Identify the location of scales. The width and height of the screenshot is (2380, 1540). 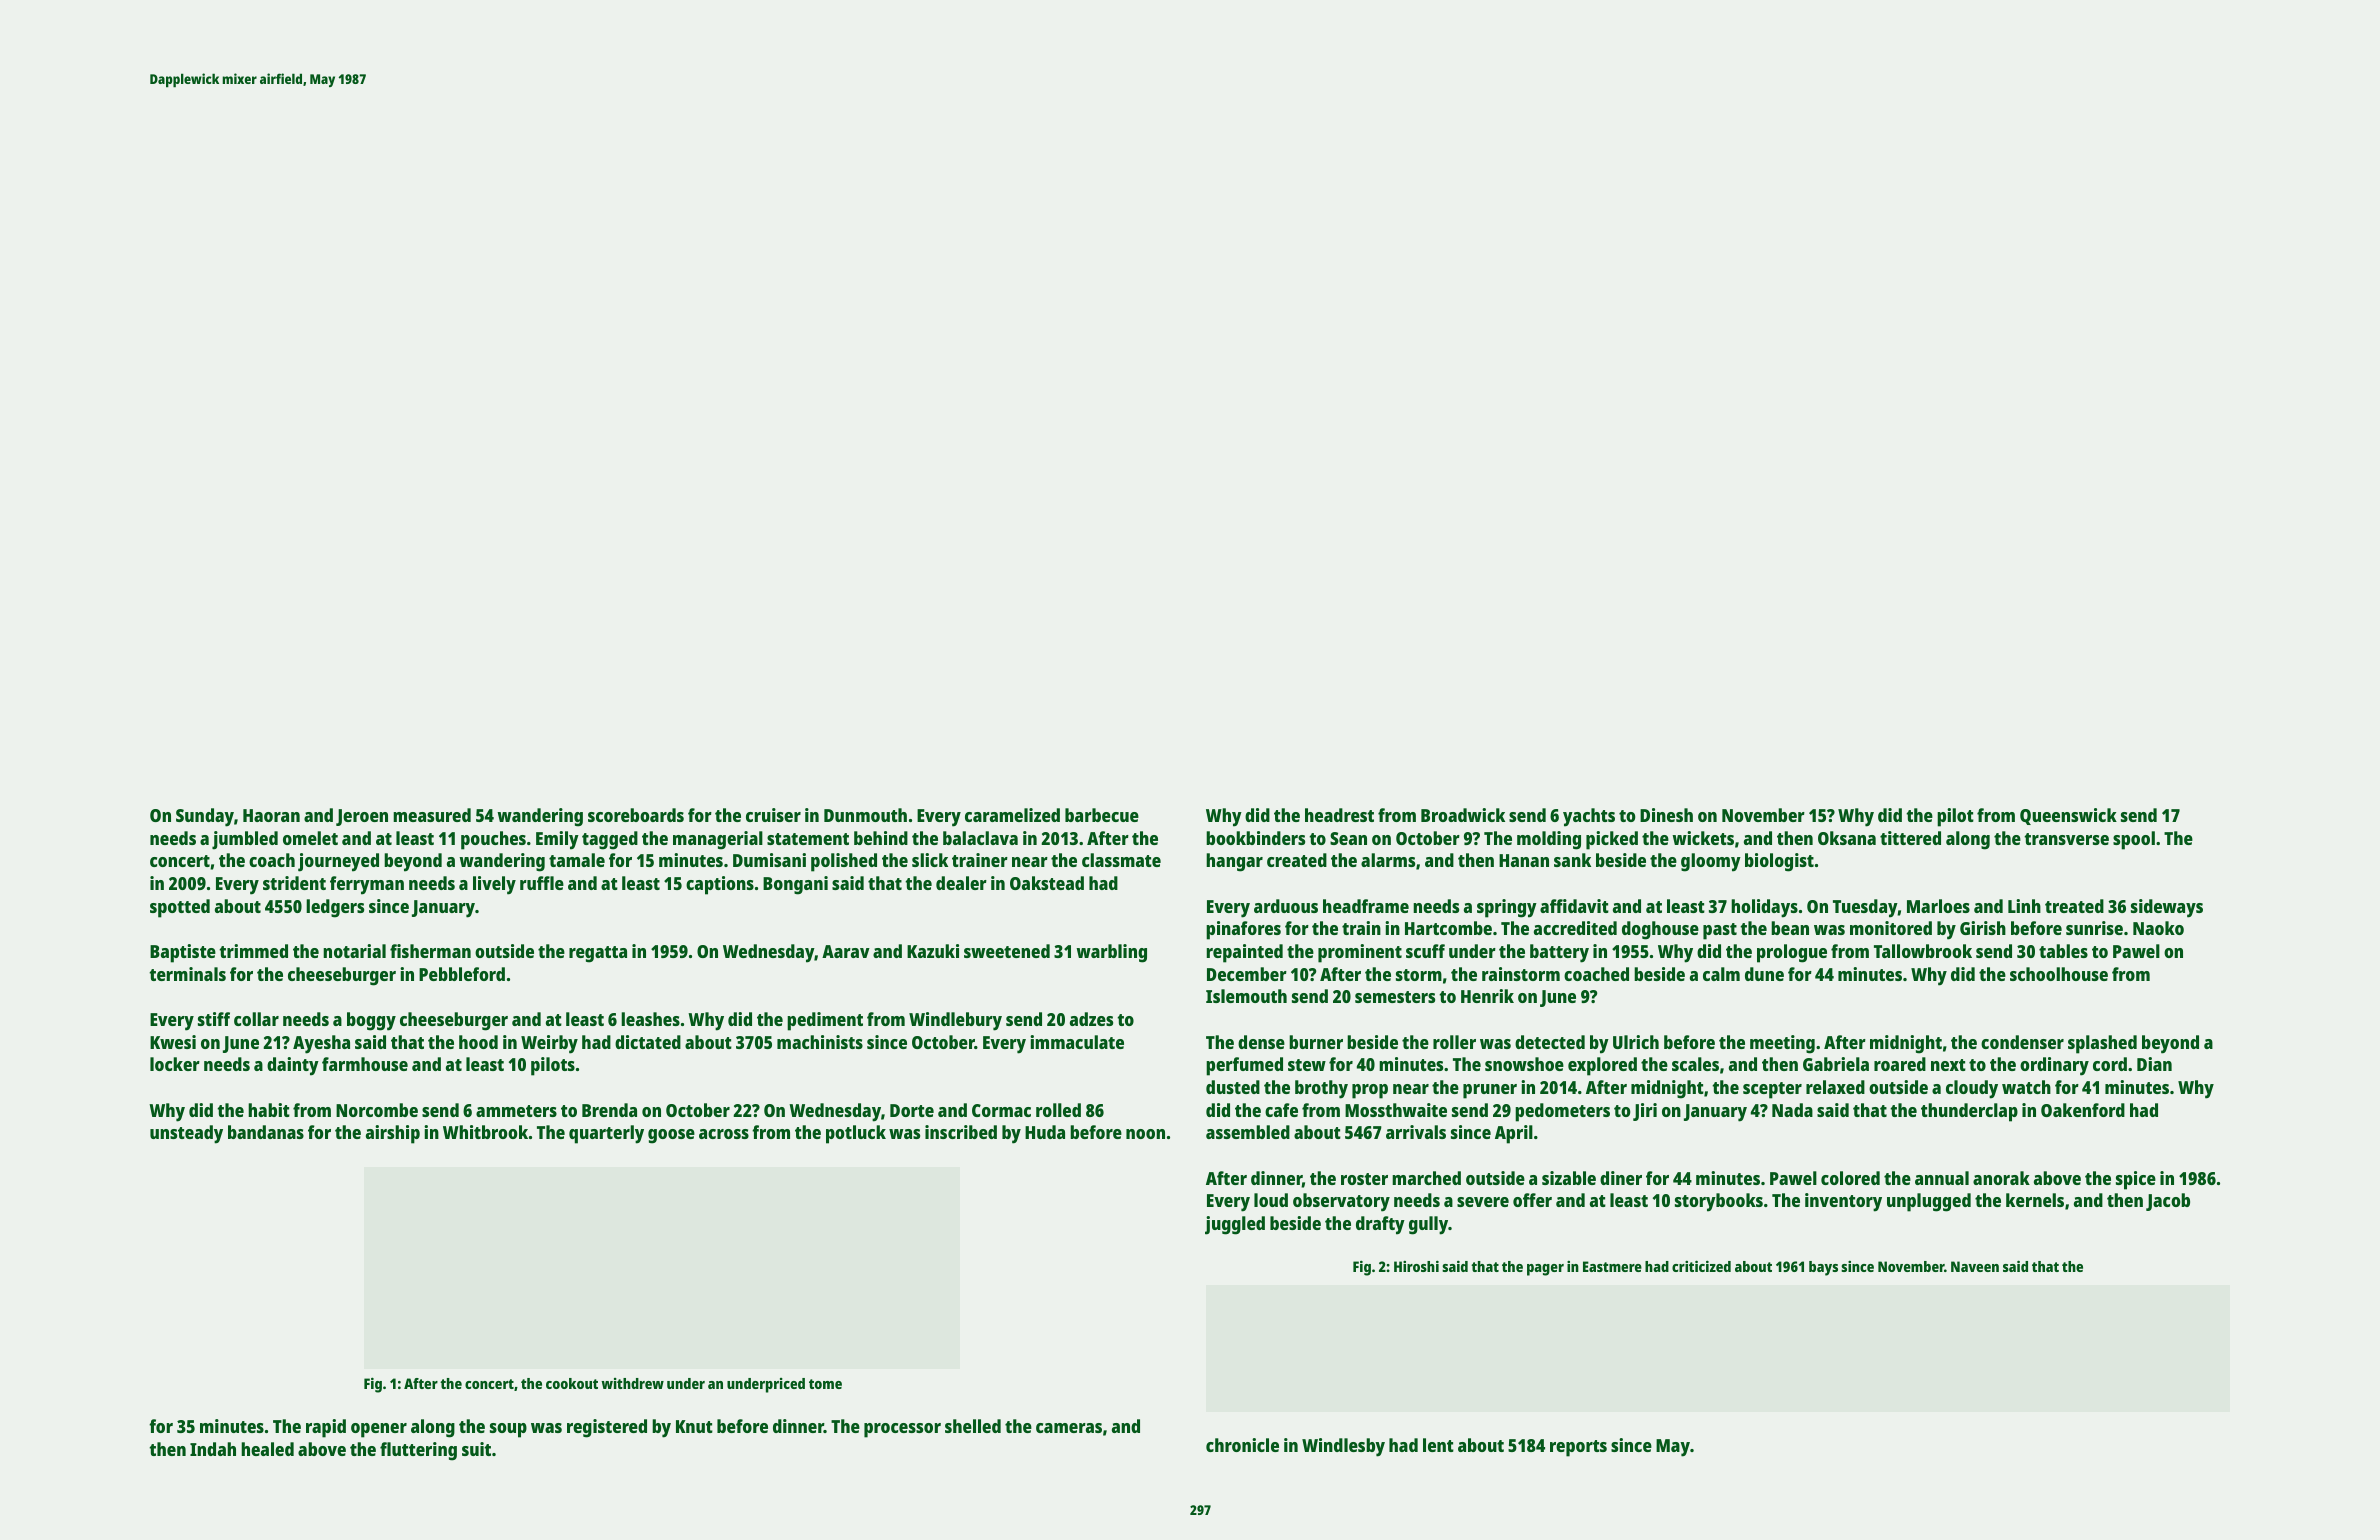
(1695, 1064).
